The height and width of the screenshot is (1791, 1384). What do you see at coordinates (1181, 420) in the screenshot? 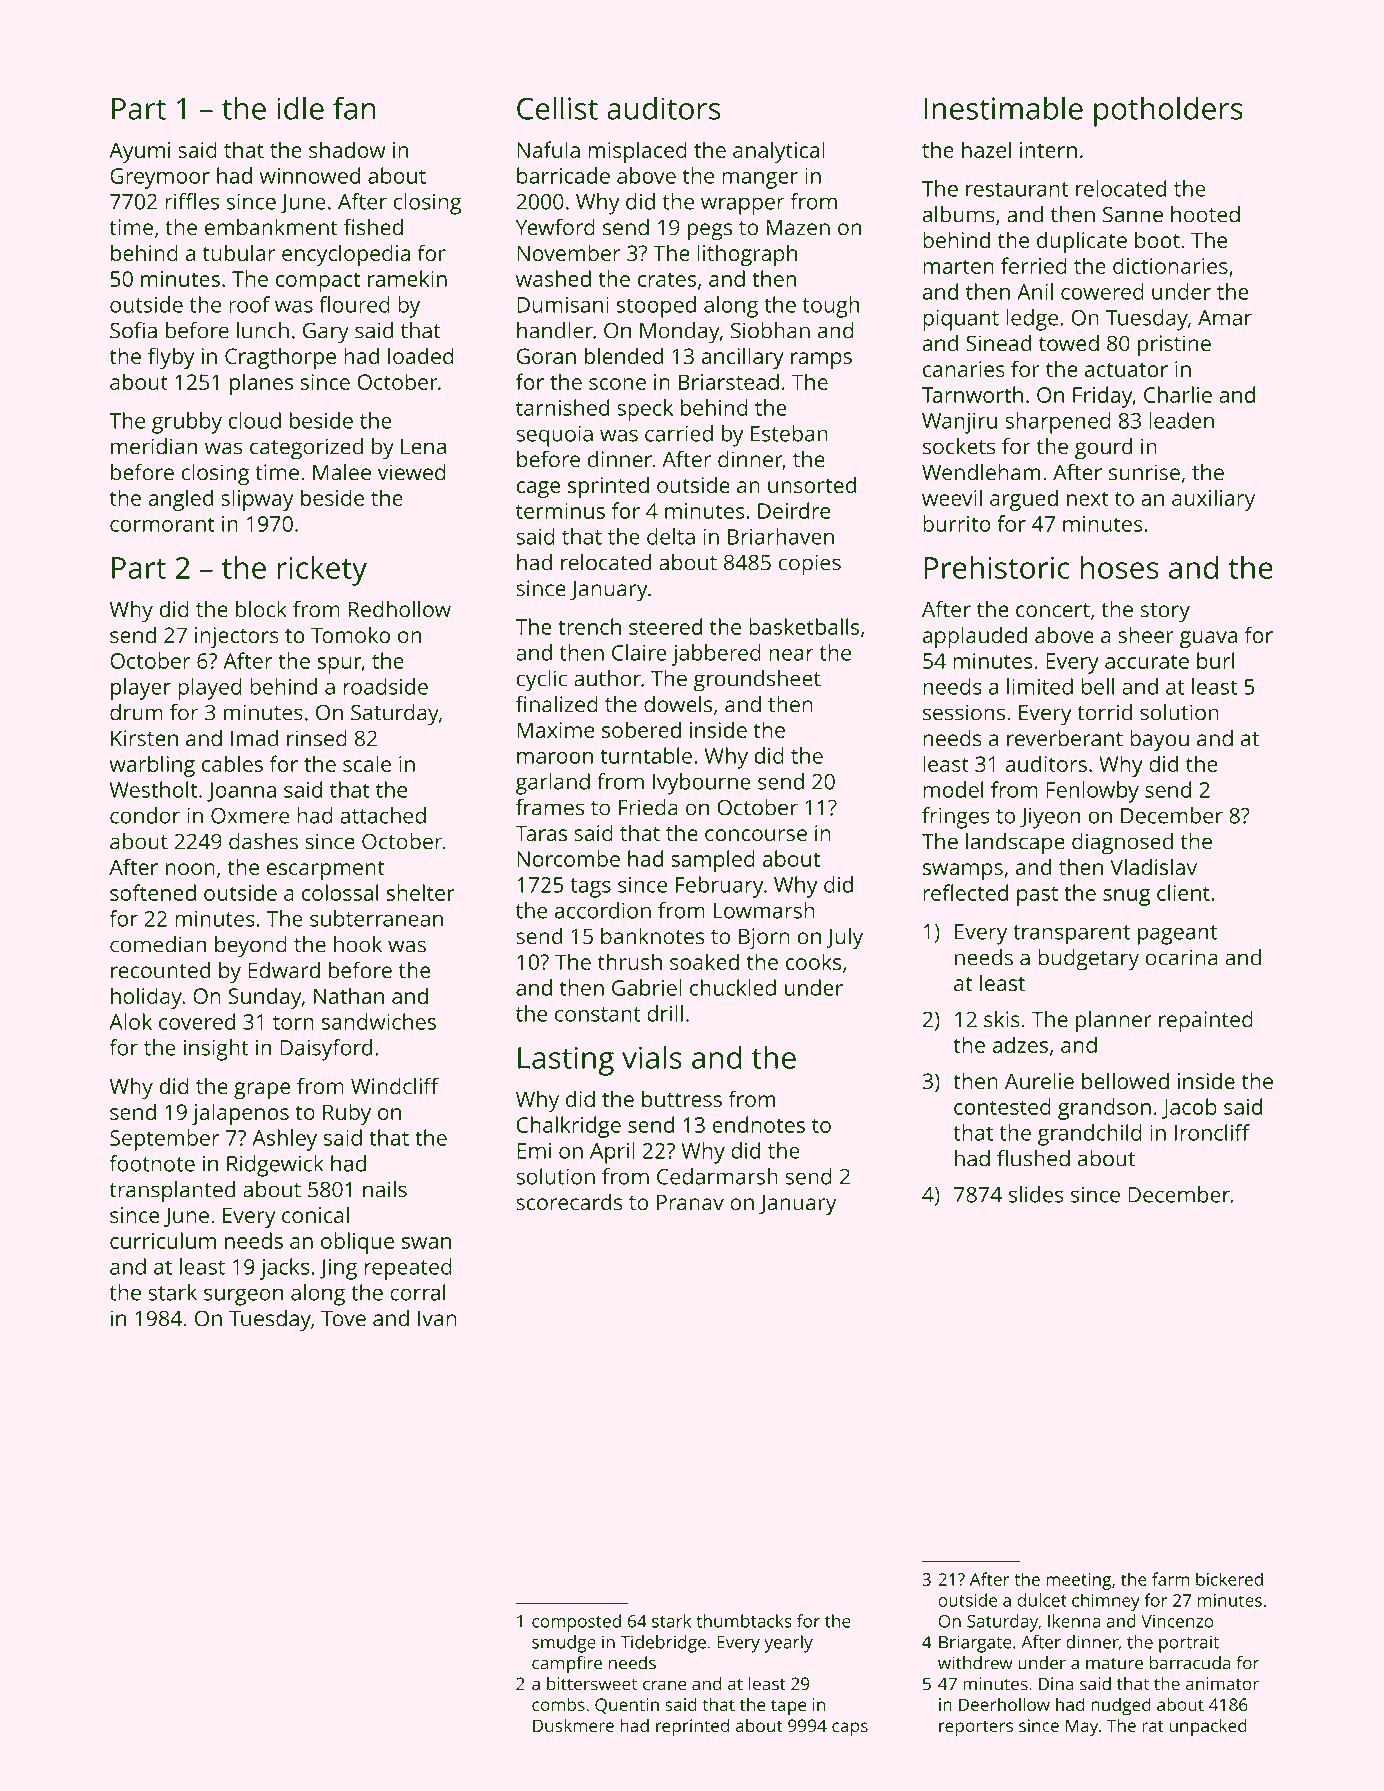
I see `leaden` at bounding box center [1181, 420].
